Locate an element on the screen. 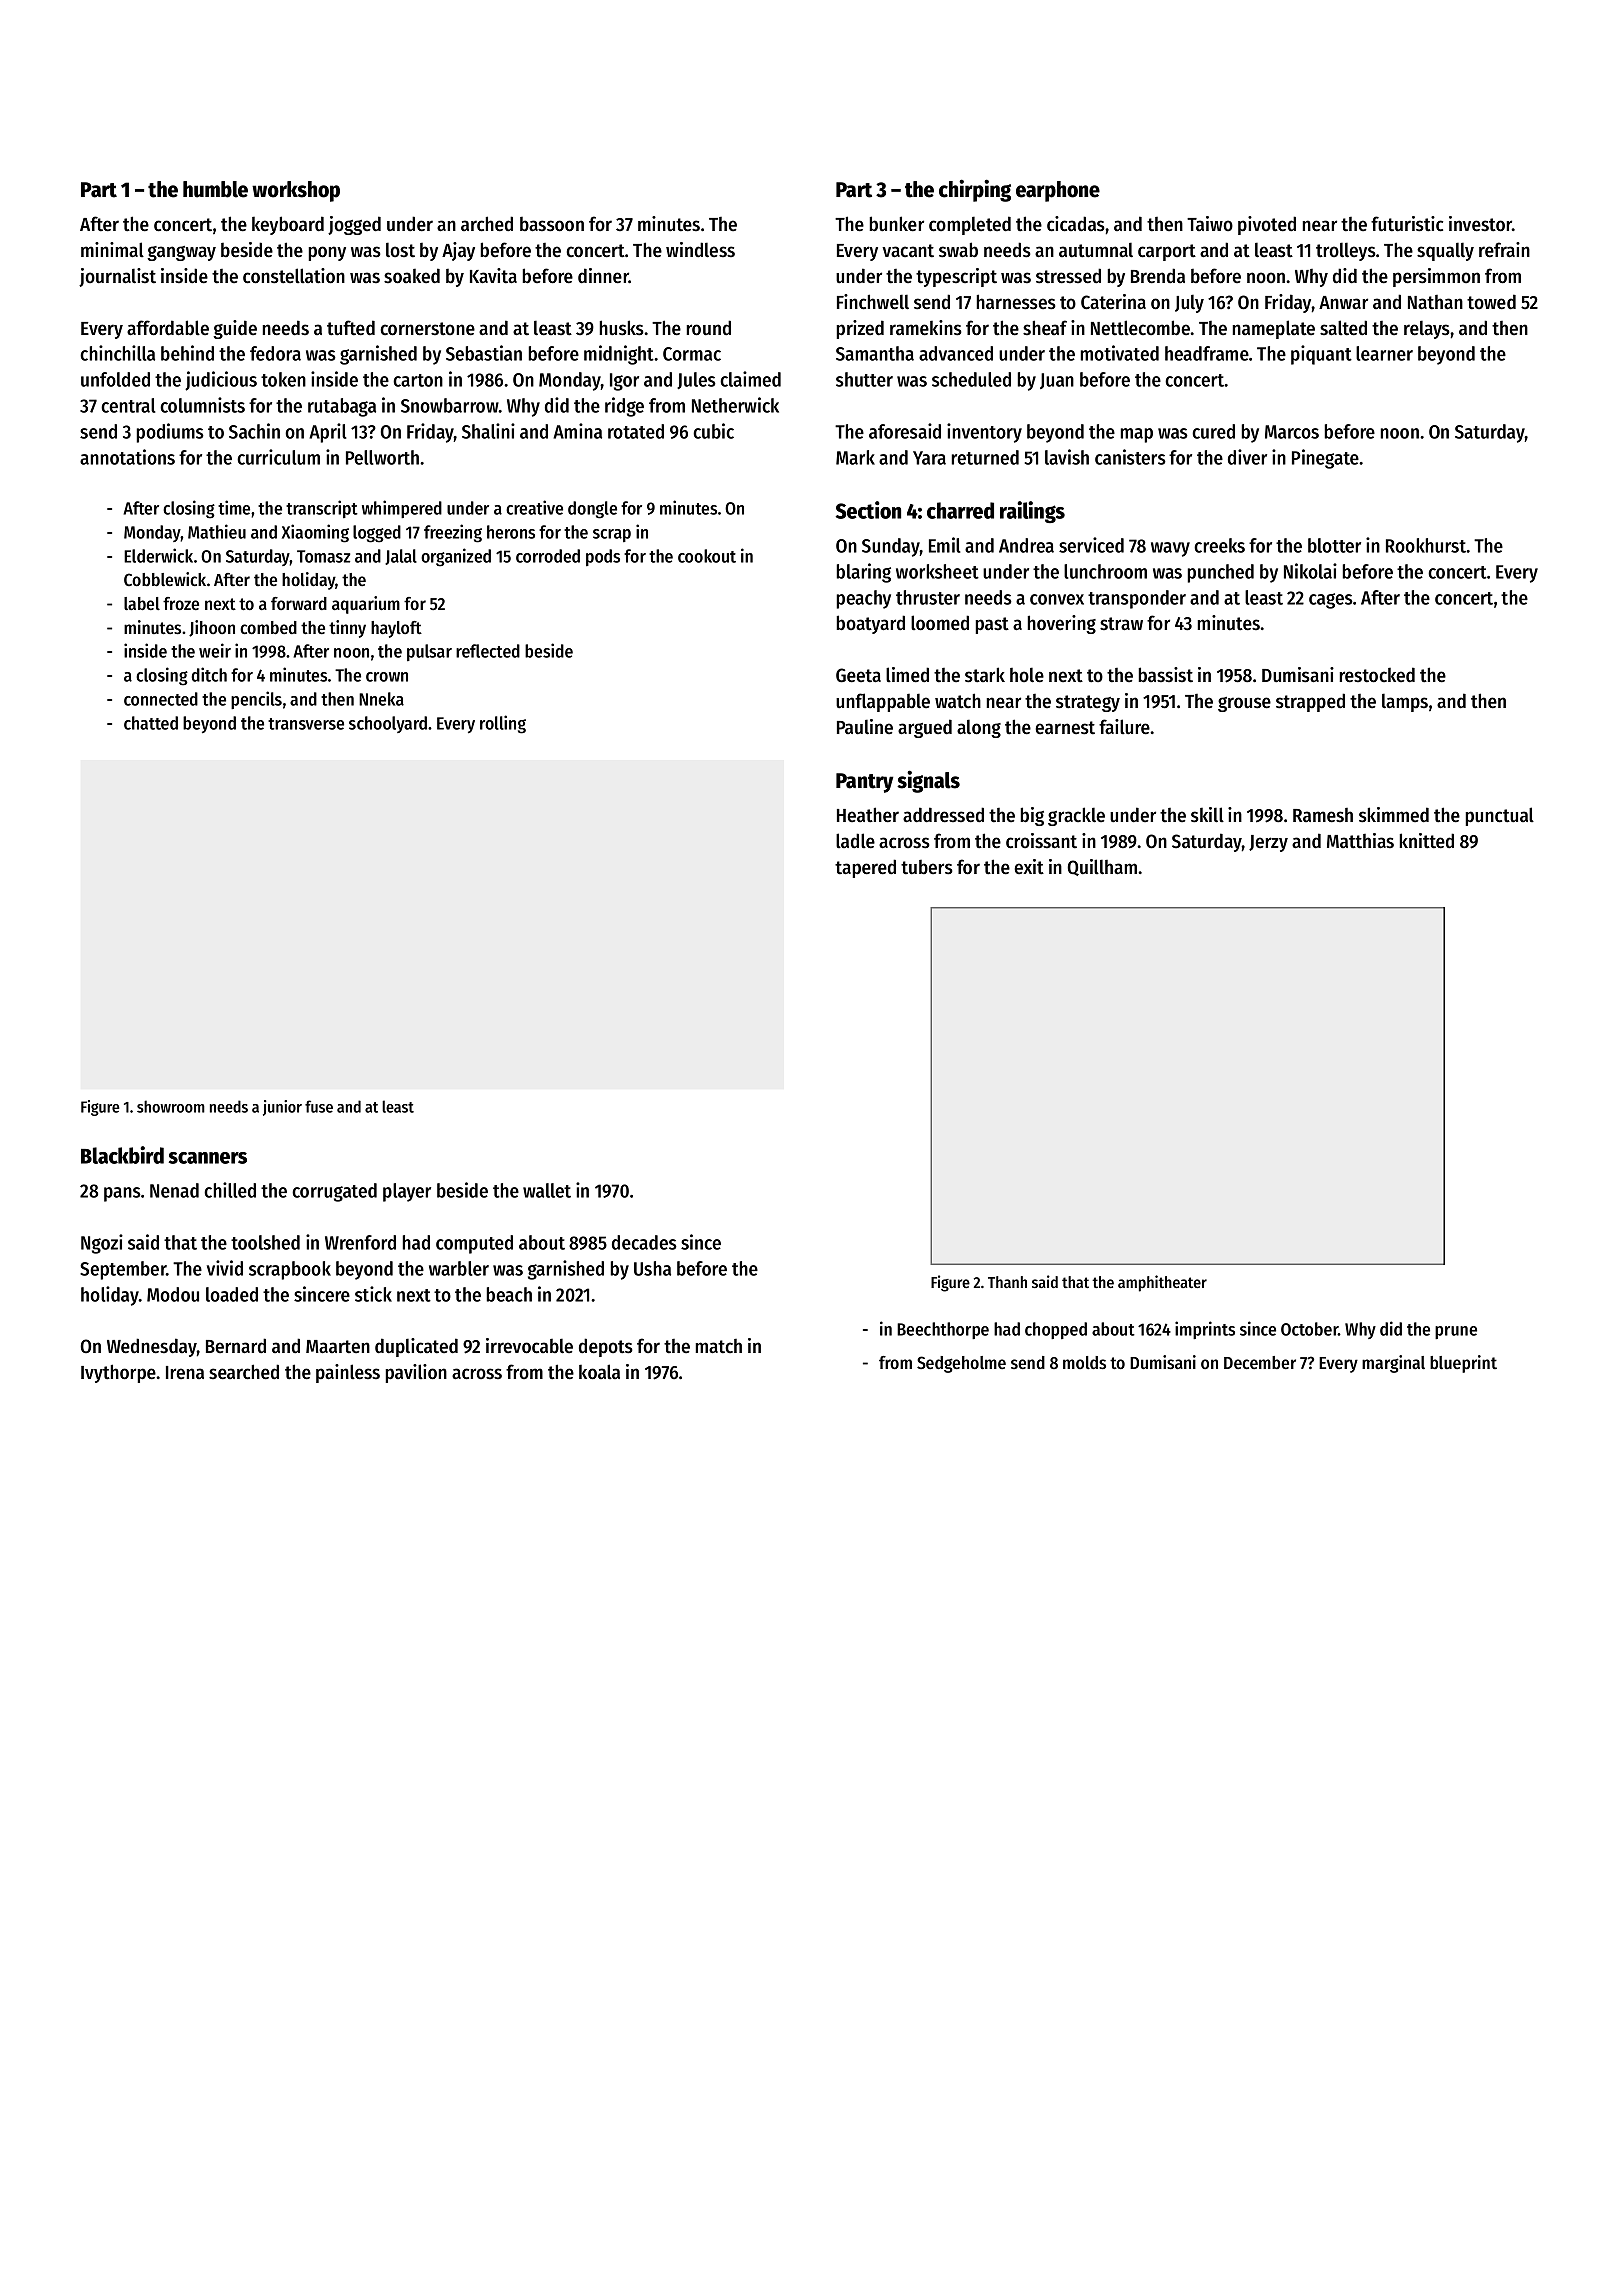 The height and width of the screenshot is (2292, 1620). knitted is located at coordinates (1427, 841).
